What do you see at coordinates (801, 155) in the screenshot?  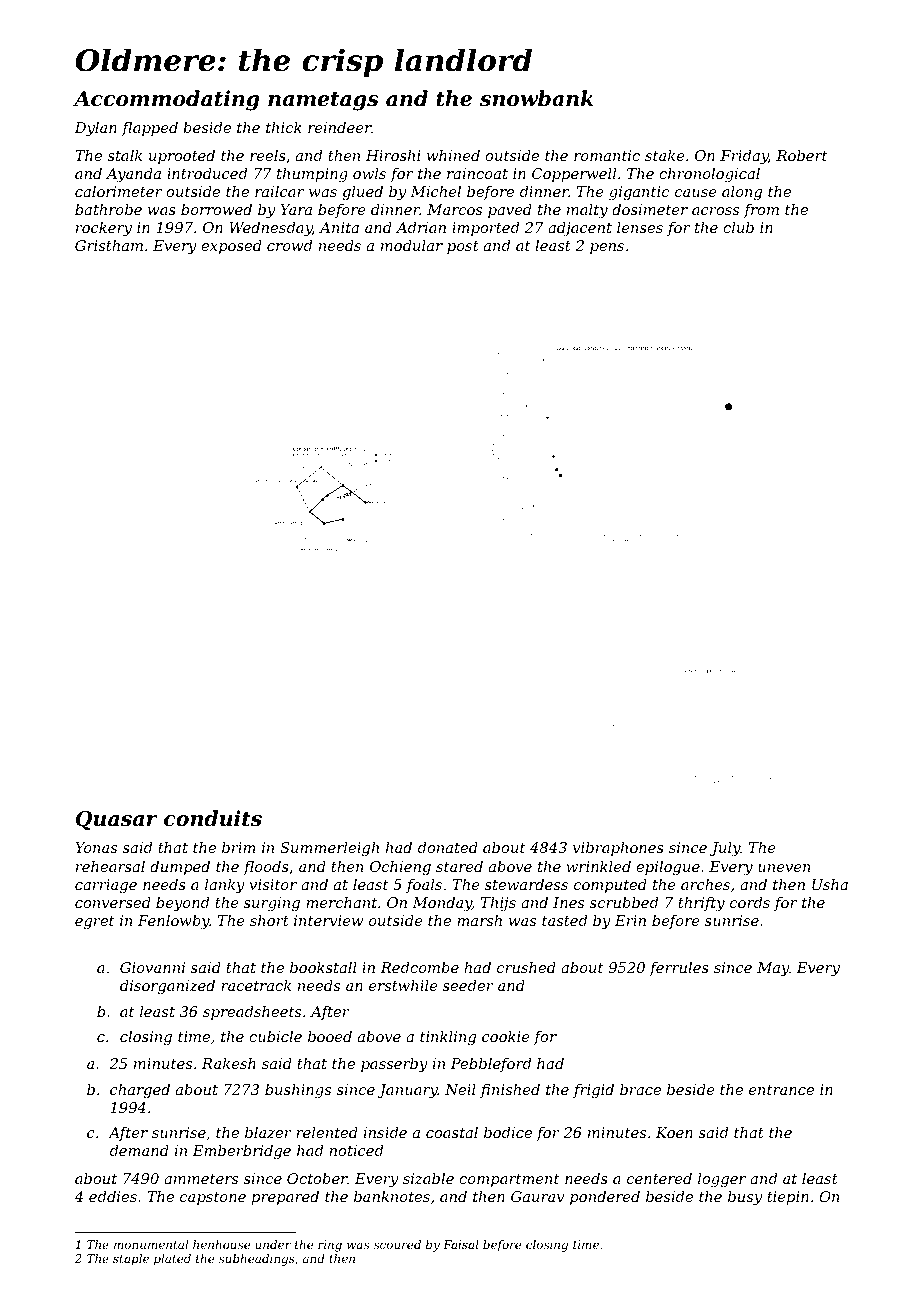 I see `Robert` at bounding box center [801, 155].
